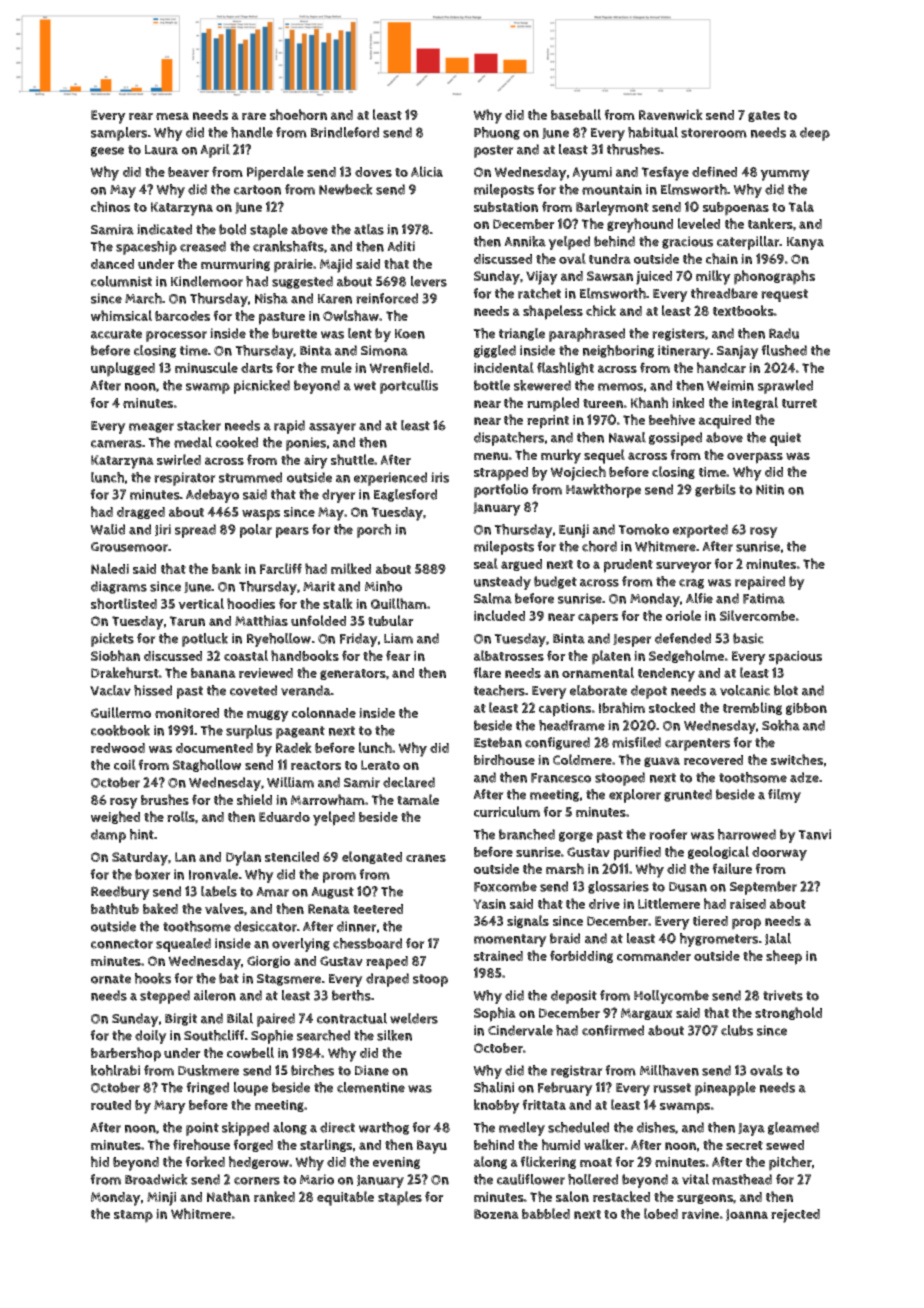 This screenshot has width=924, height=1308. I want to click on redwood, so click(118, 748).
